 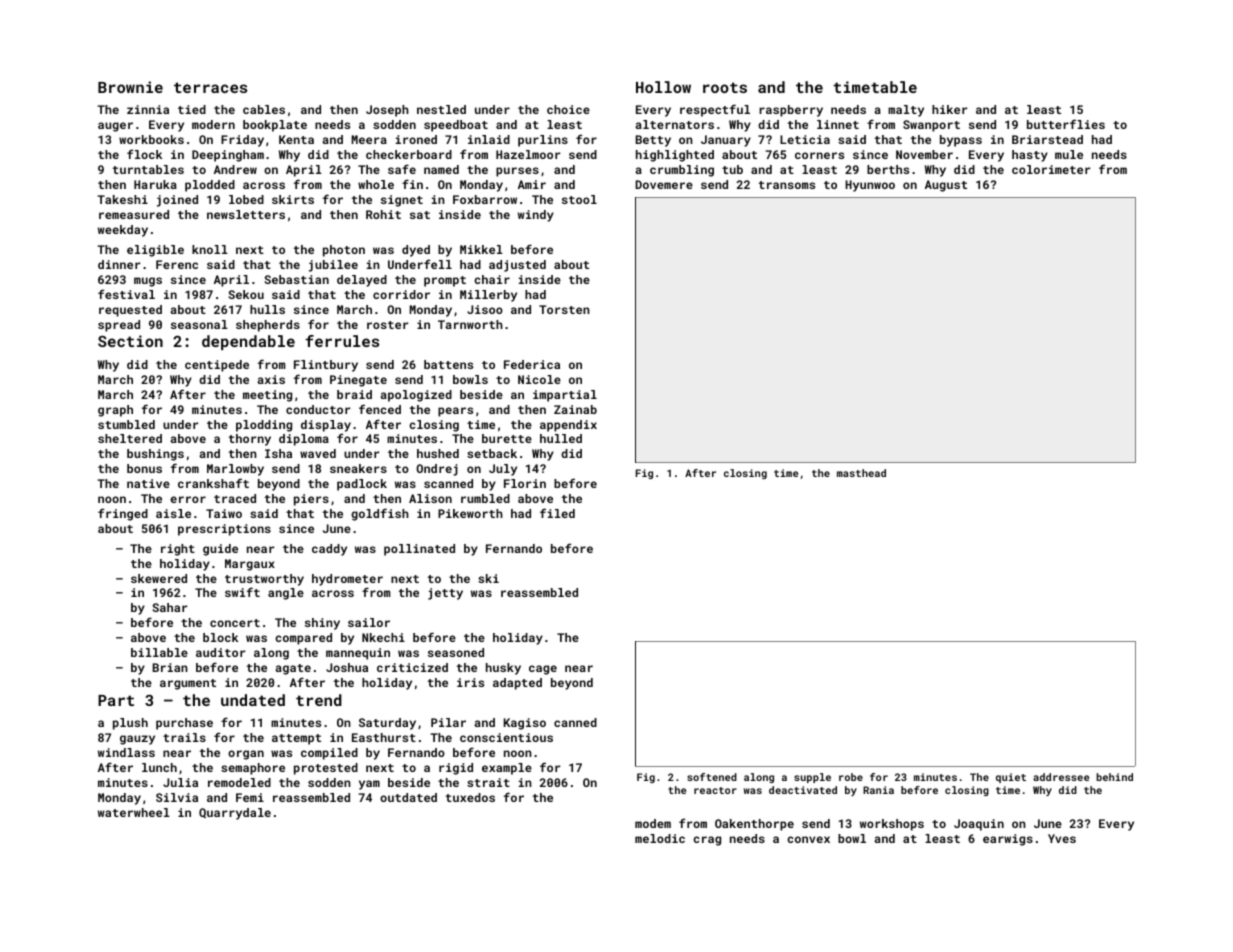 I want to click on Kagiso, so click(x=525, y=724).
